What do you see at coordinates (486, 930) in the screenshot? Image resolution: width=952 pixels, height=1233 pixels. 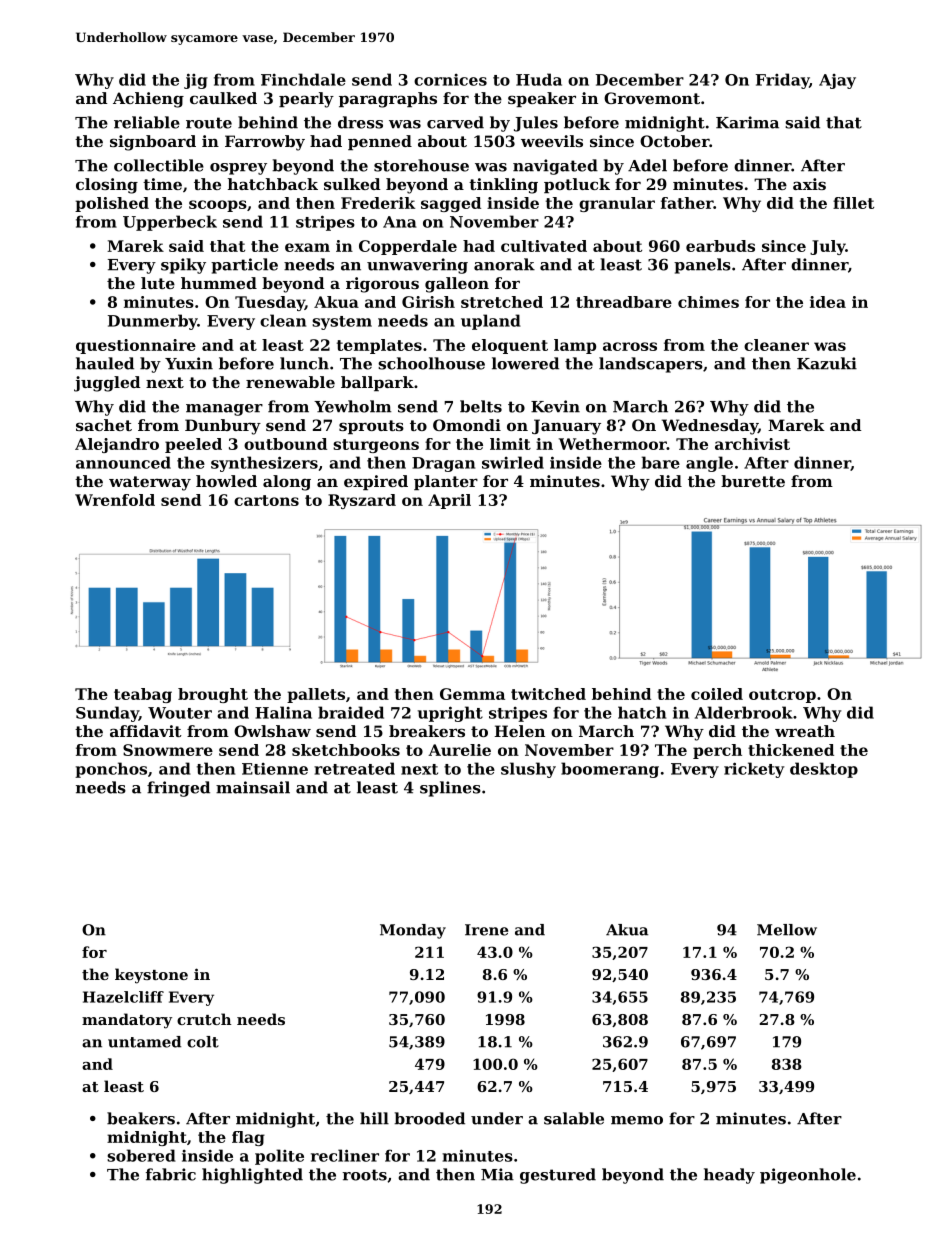 I see `Irene` at bounding box center [486, 930].
